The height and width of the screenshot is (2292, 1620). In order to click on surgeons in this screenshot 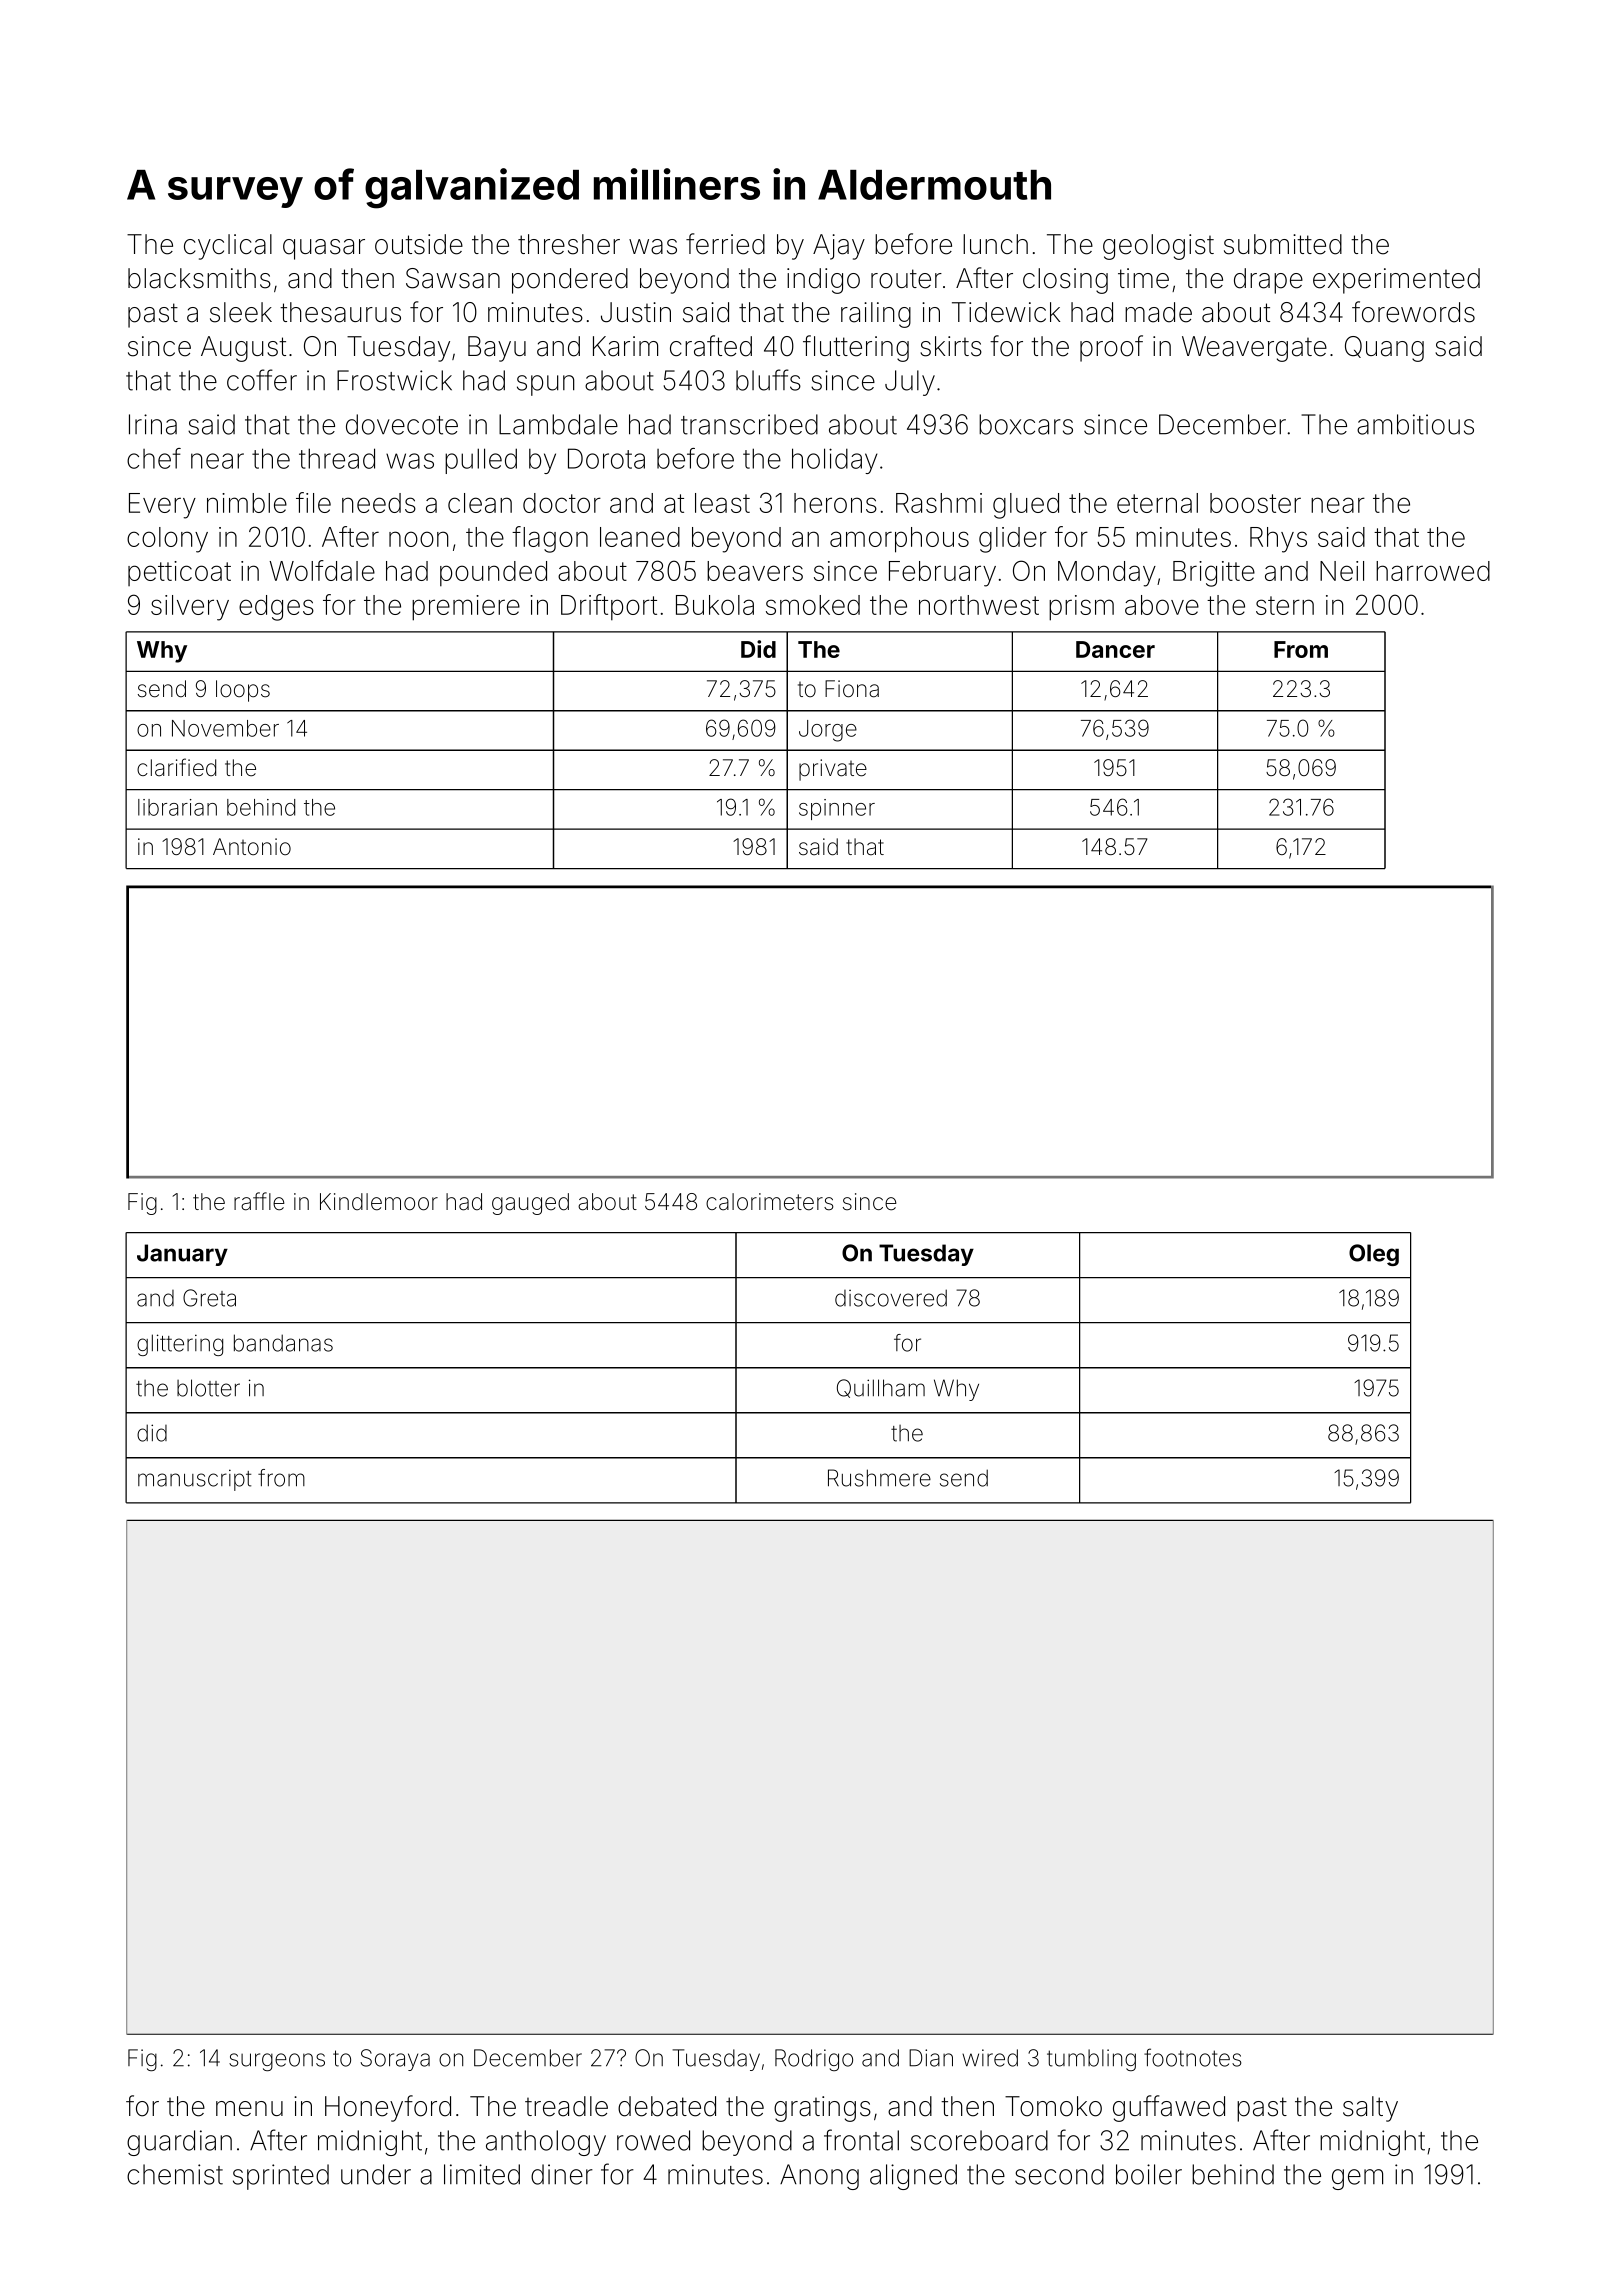, I will do `click(277, 2062)`.
